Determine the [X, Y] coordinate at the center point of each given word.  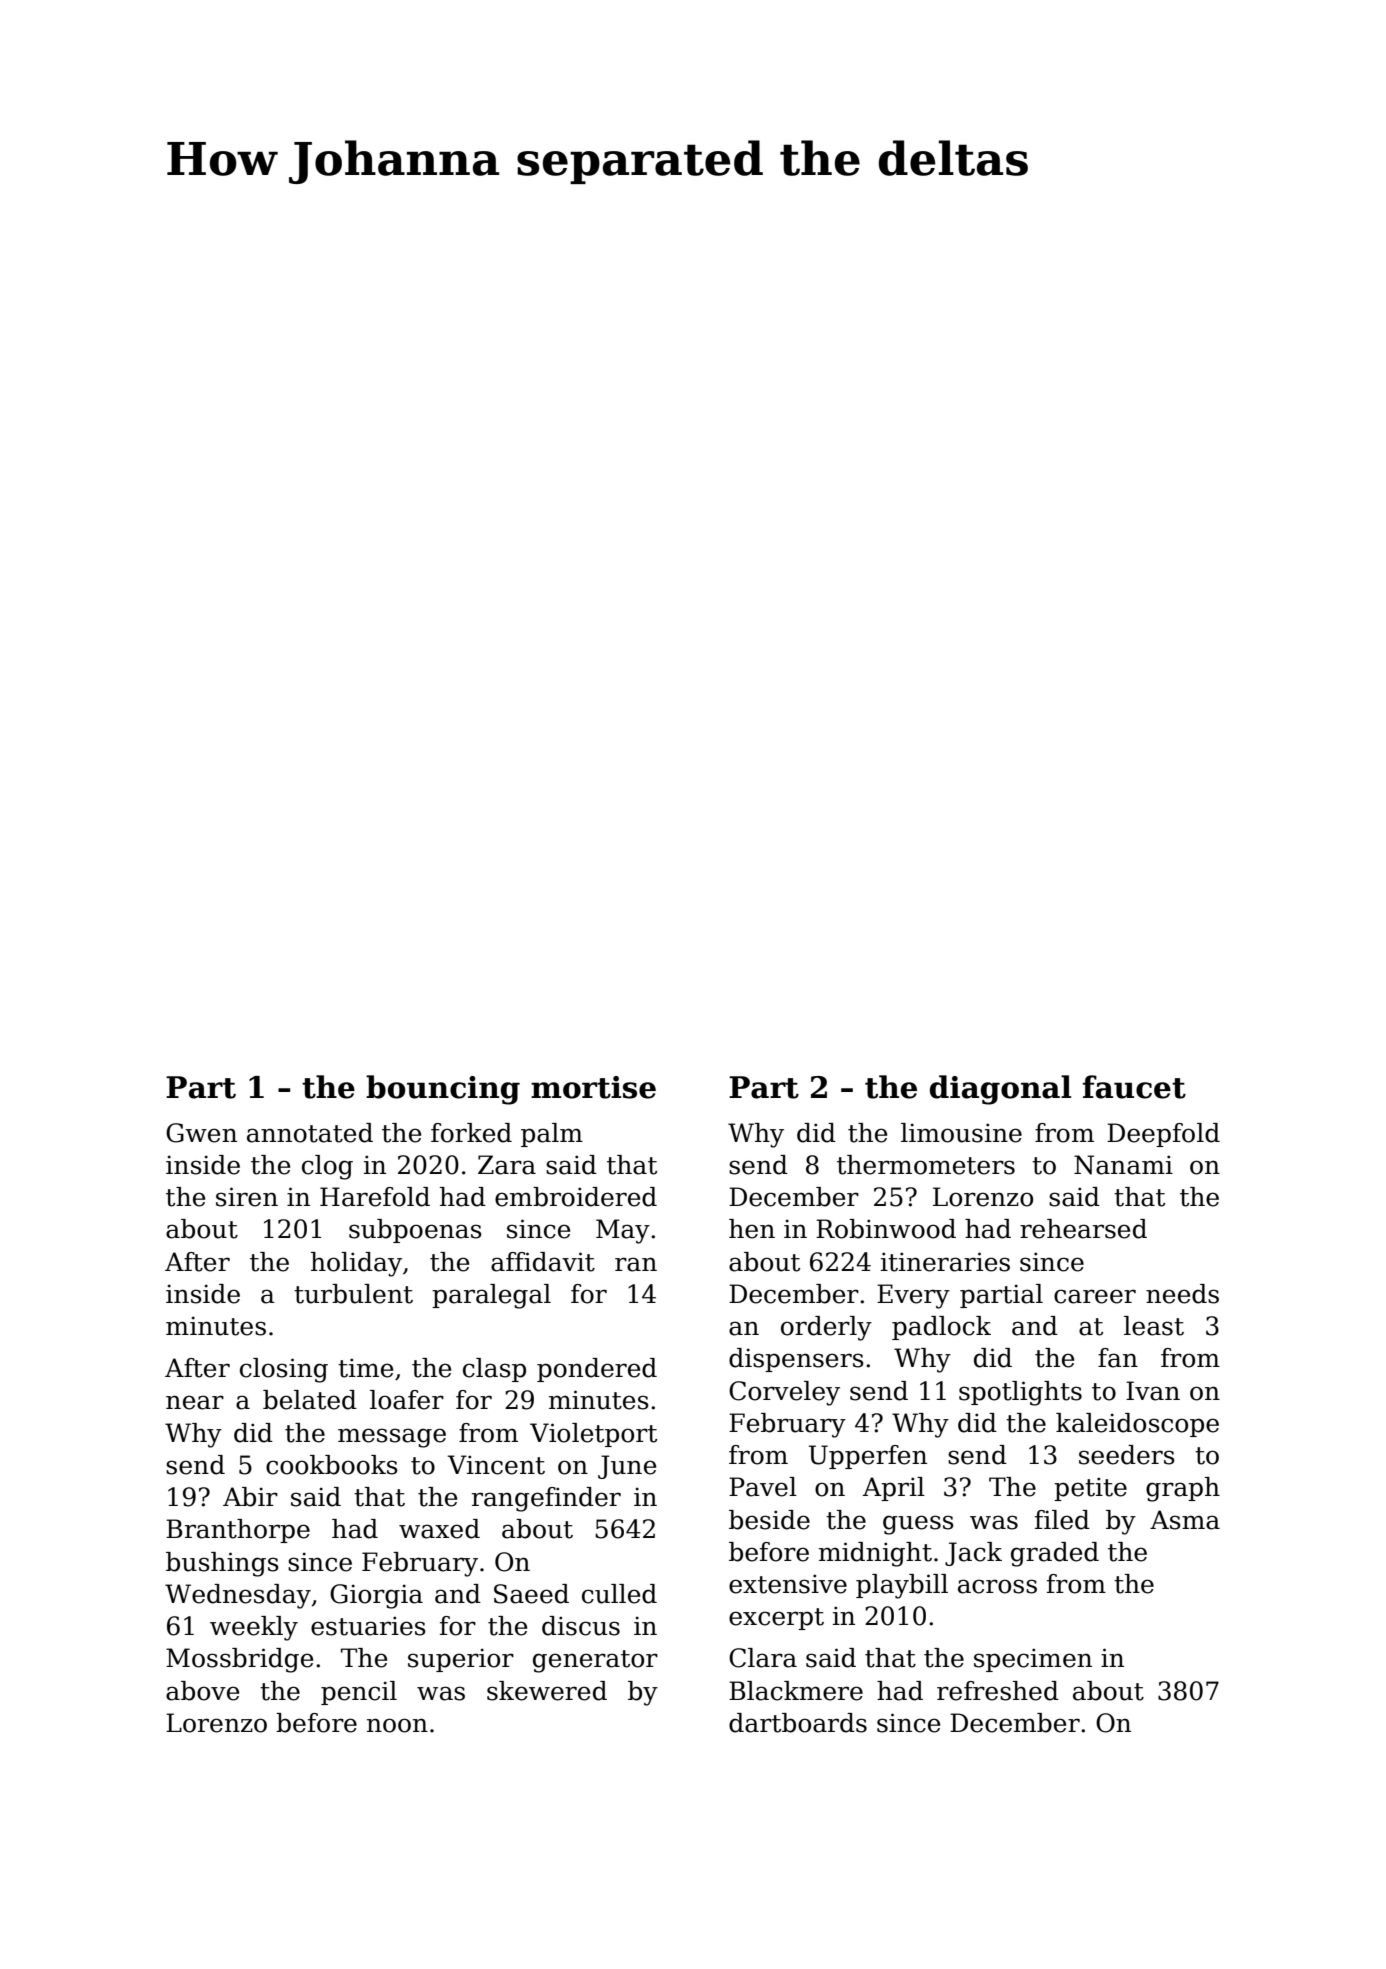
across [997, 1586]
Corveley [784, 1393]
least [1154, 1326]
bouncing [443, 1090]
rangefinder [546, 1499]
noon [397, 1725]
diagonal [1000, 1090]
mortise [593, 1087]
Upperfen [868, 1457]
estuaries [368, 1626]
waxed [439, 1529]
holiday [356, 1264]
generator [595, 1661]
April [894, 1489]
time [365, 1368]
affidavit [543, 1262]
